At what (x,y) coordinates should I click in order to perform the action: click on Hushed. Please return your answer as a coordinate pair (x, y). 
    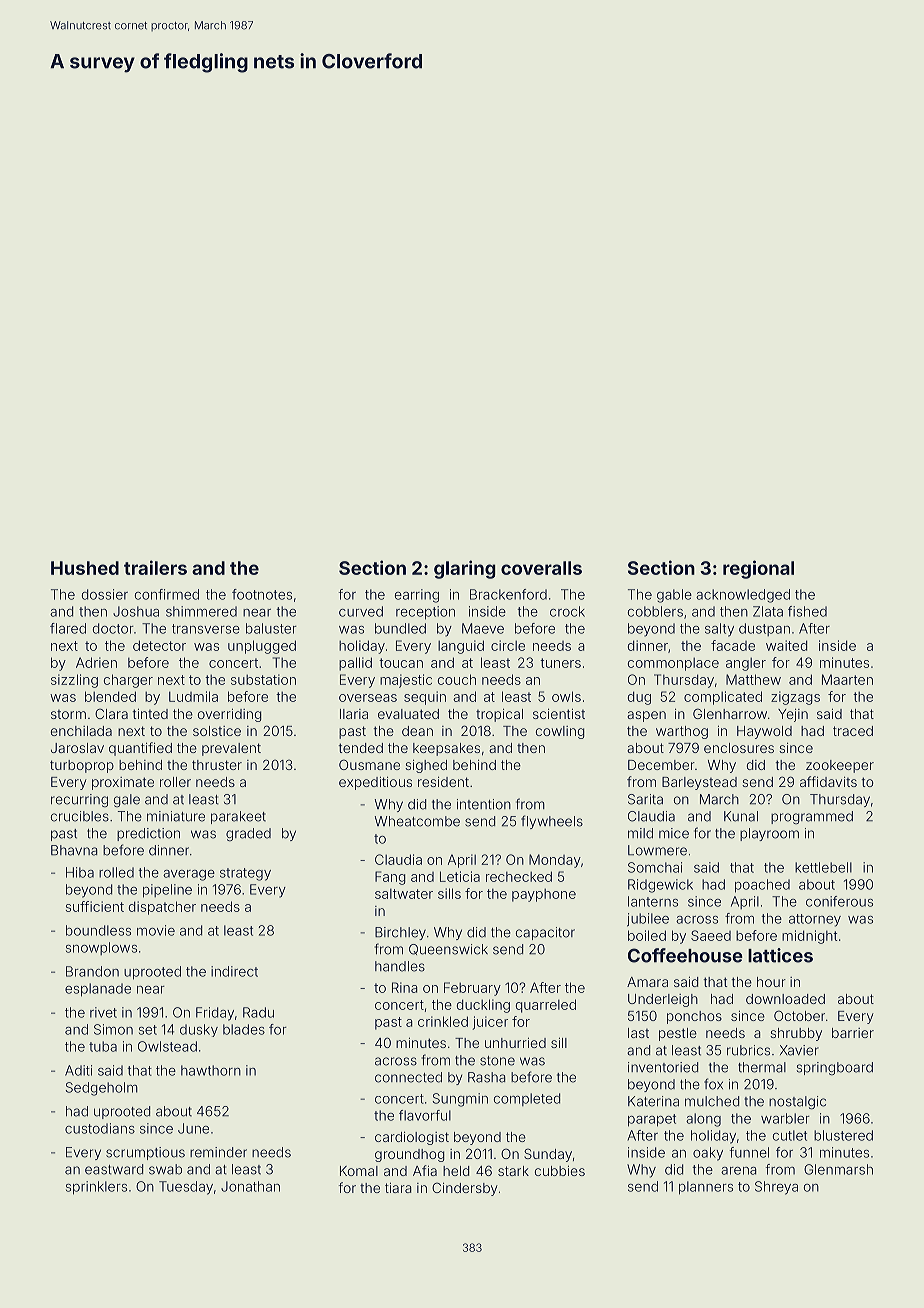
    Looking at the image, I should click on (85, 568).
